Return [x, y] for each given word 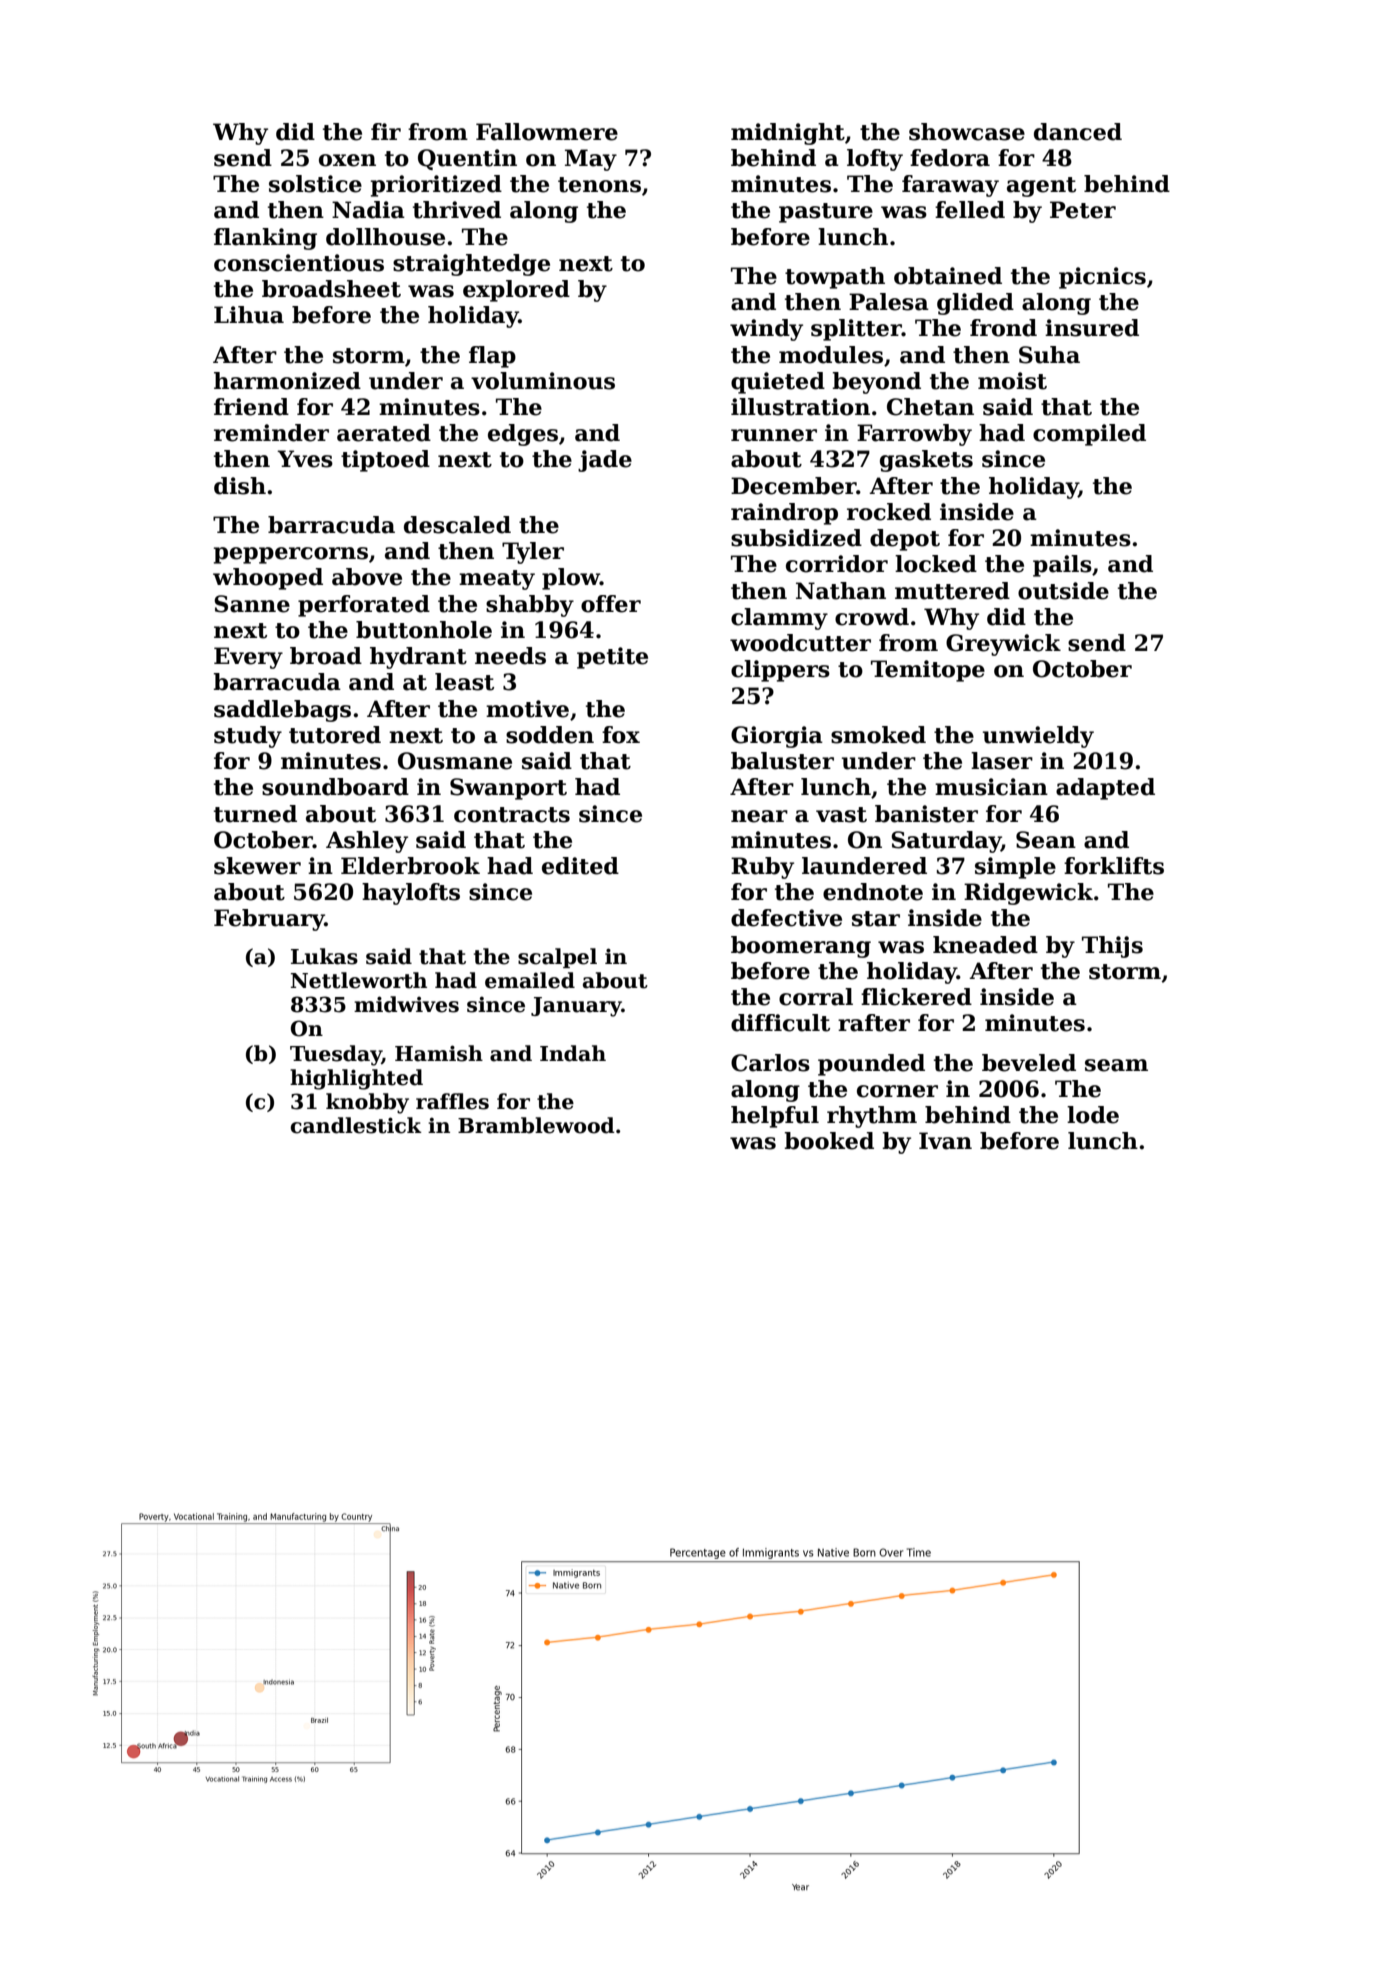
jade [605, 461]
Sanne [252, 604]
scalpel [557, 958]
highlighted [356, 1079]
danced [1078, 132]
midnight [788, 134]
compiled [1089, 435]
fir [386, 131]
